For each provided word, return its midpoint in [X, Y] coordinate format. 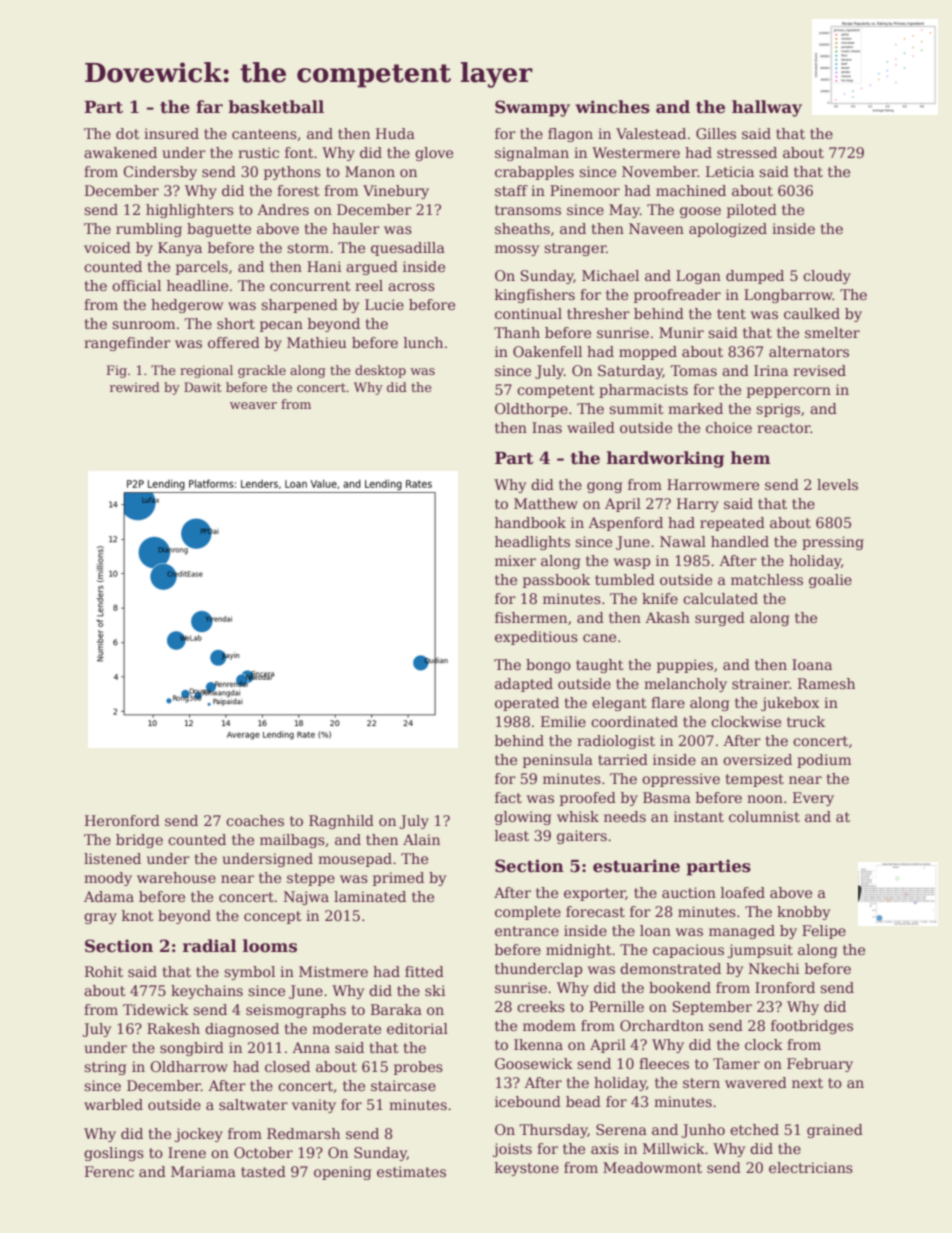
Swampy [532, 108]
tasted [263, 1171]
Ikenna [538, 1044]
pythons [292, 173]
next [807, 1083]
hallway [767, 108]
